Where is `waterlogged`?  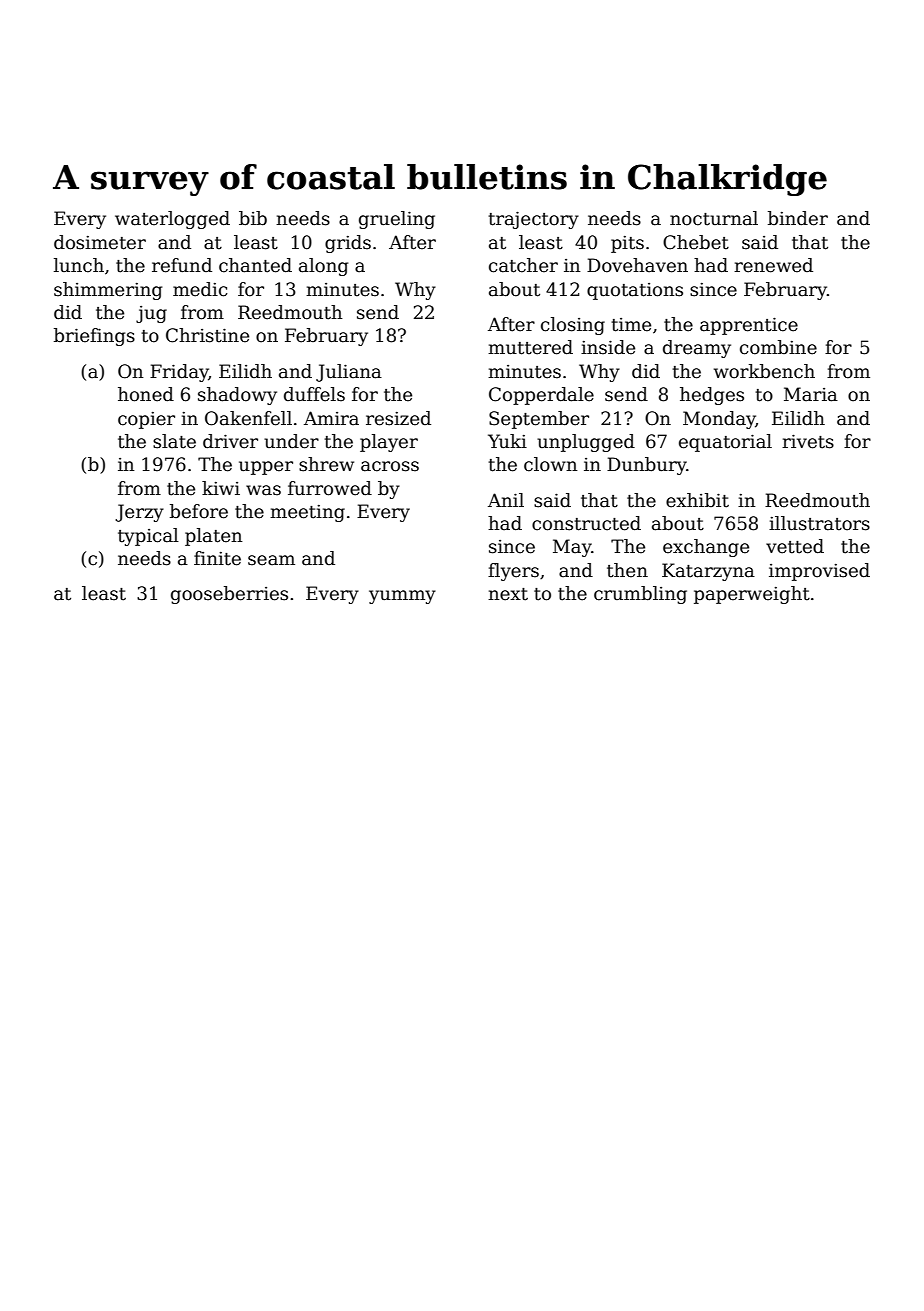 waterlogged is located at coordinates (172, 220).
